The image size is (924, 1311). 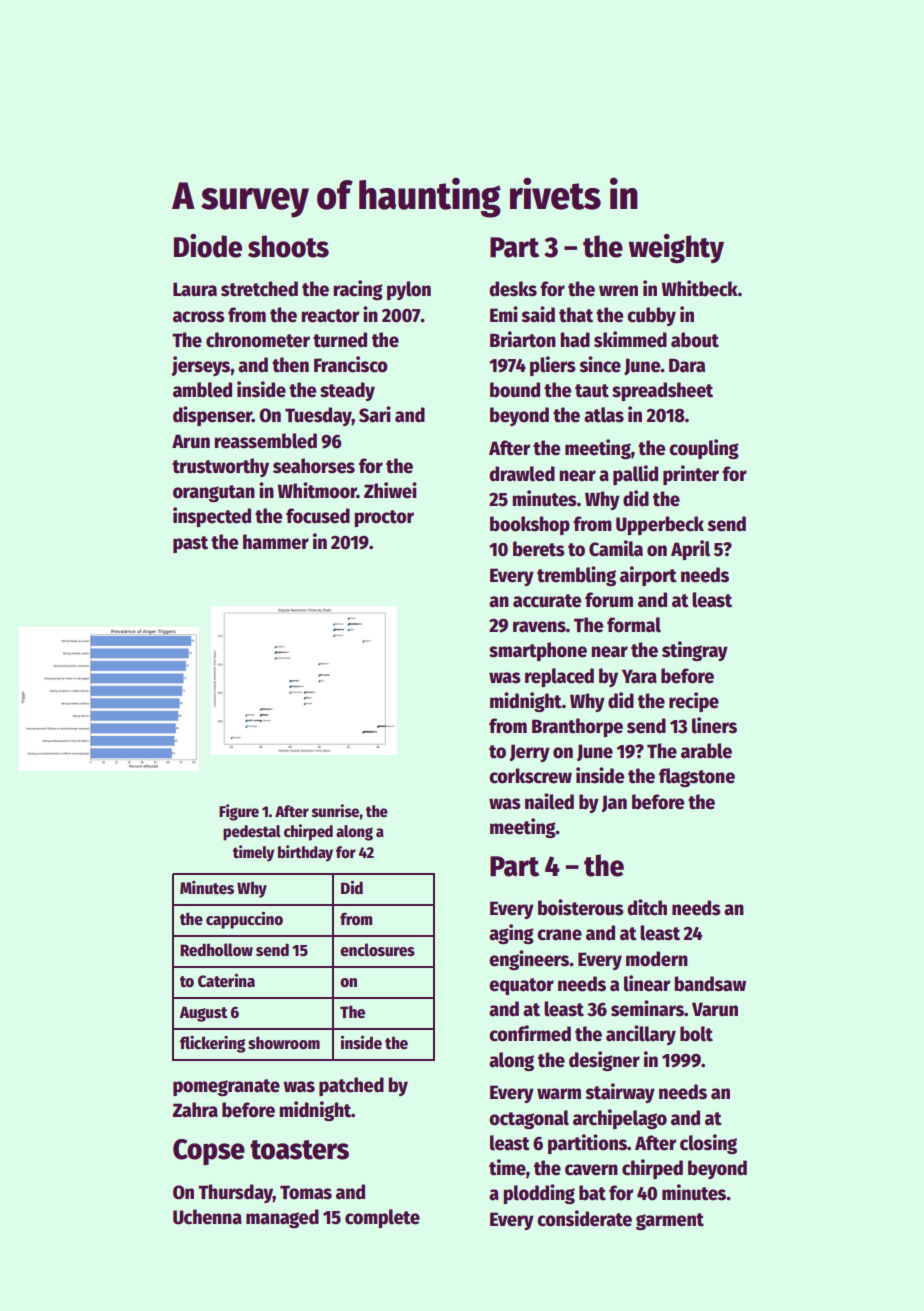 What do you see at coordinates (305, 853) in the page?
I see `birthday` at bounding box center [305, 853].
